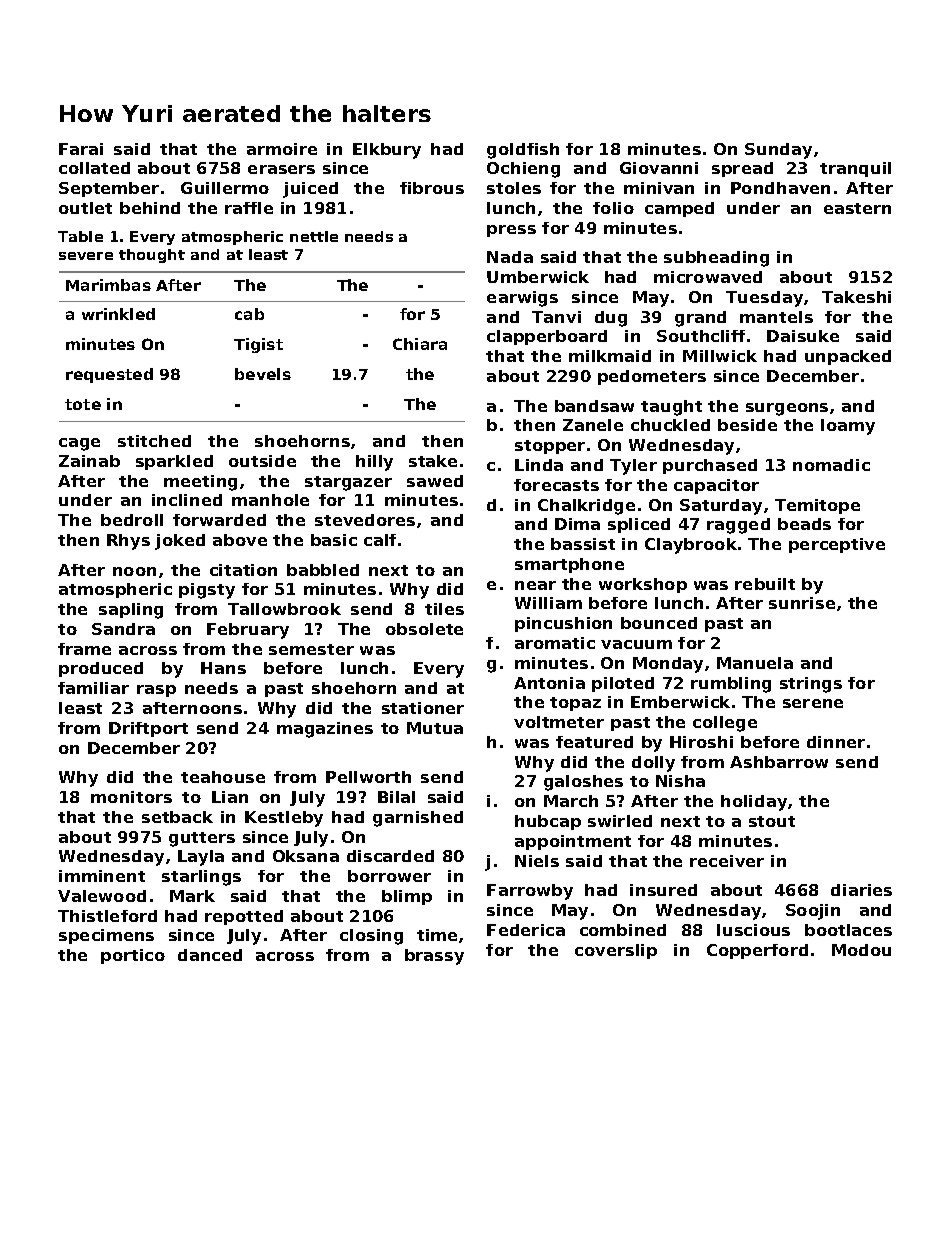  What do you see at coordinates (856, 297) in the document?
I see `Takeshi` at bounding box center [856, 297].
